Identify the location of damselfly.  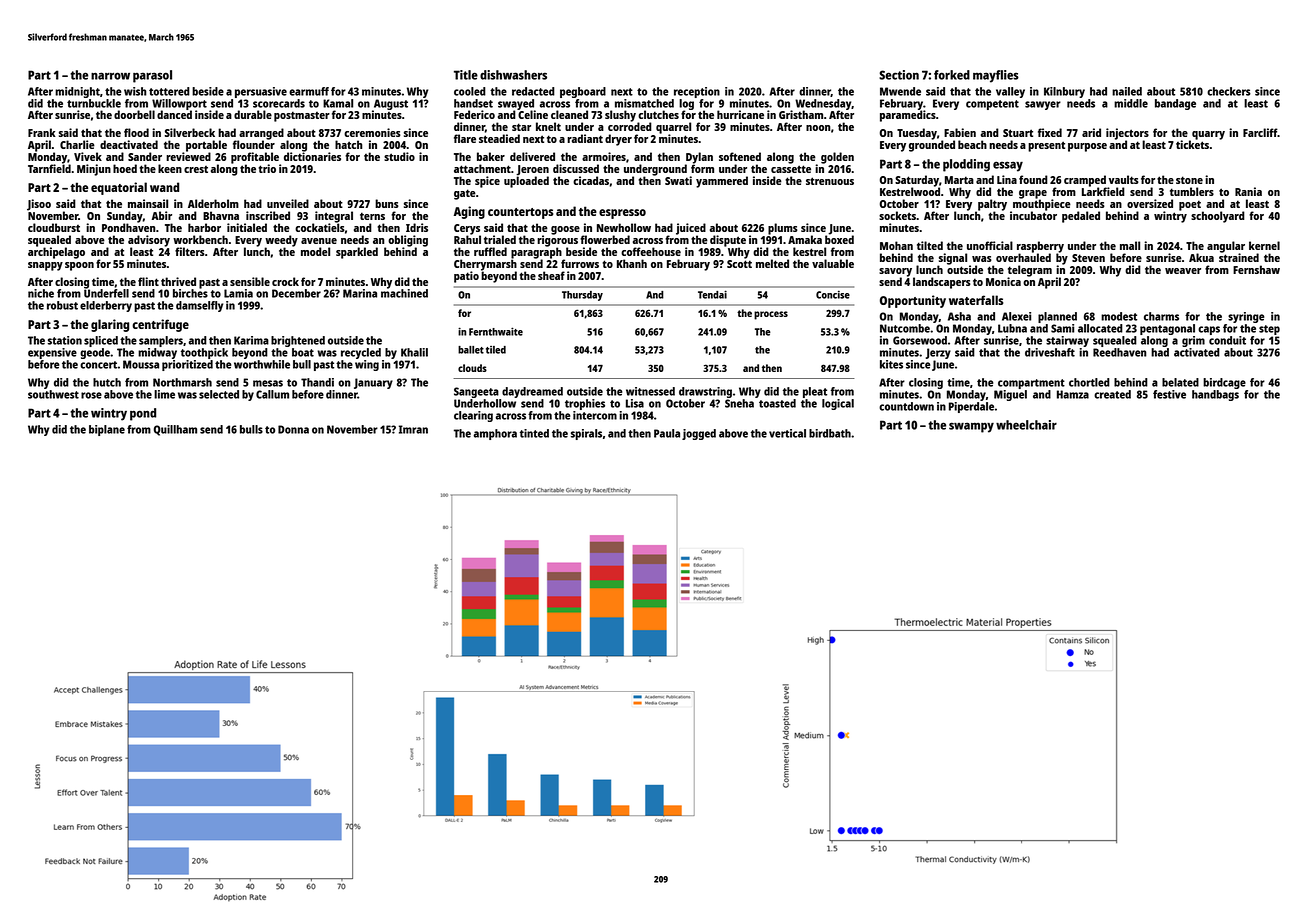
(199, 306).
